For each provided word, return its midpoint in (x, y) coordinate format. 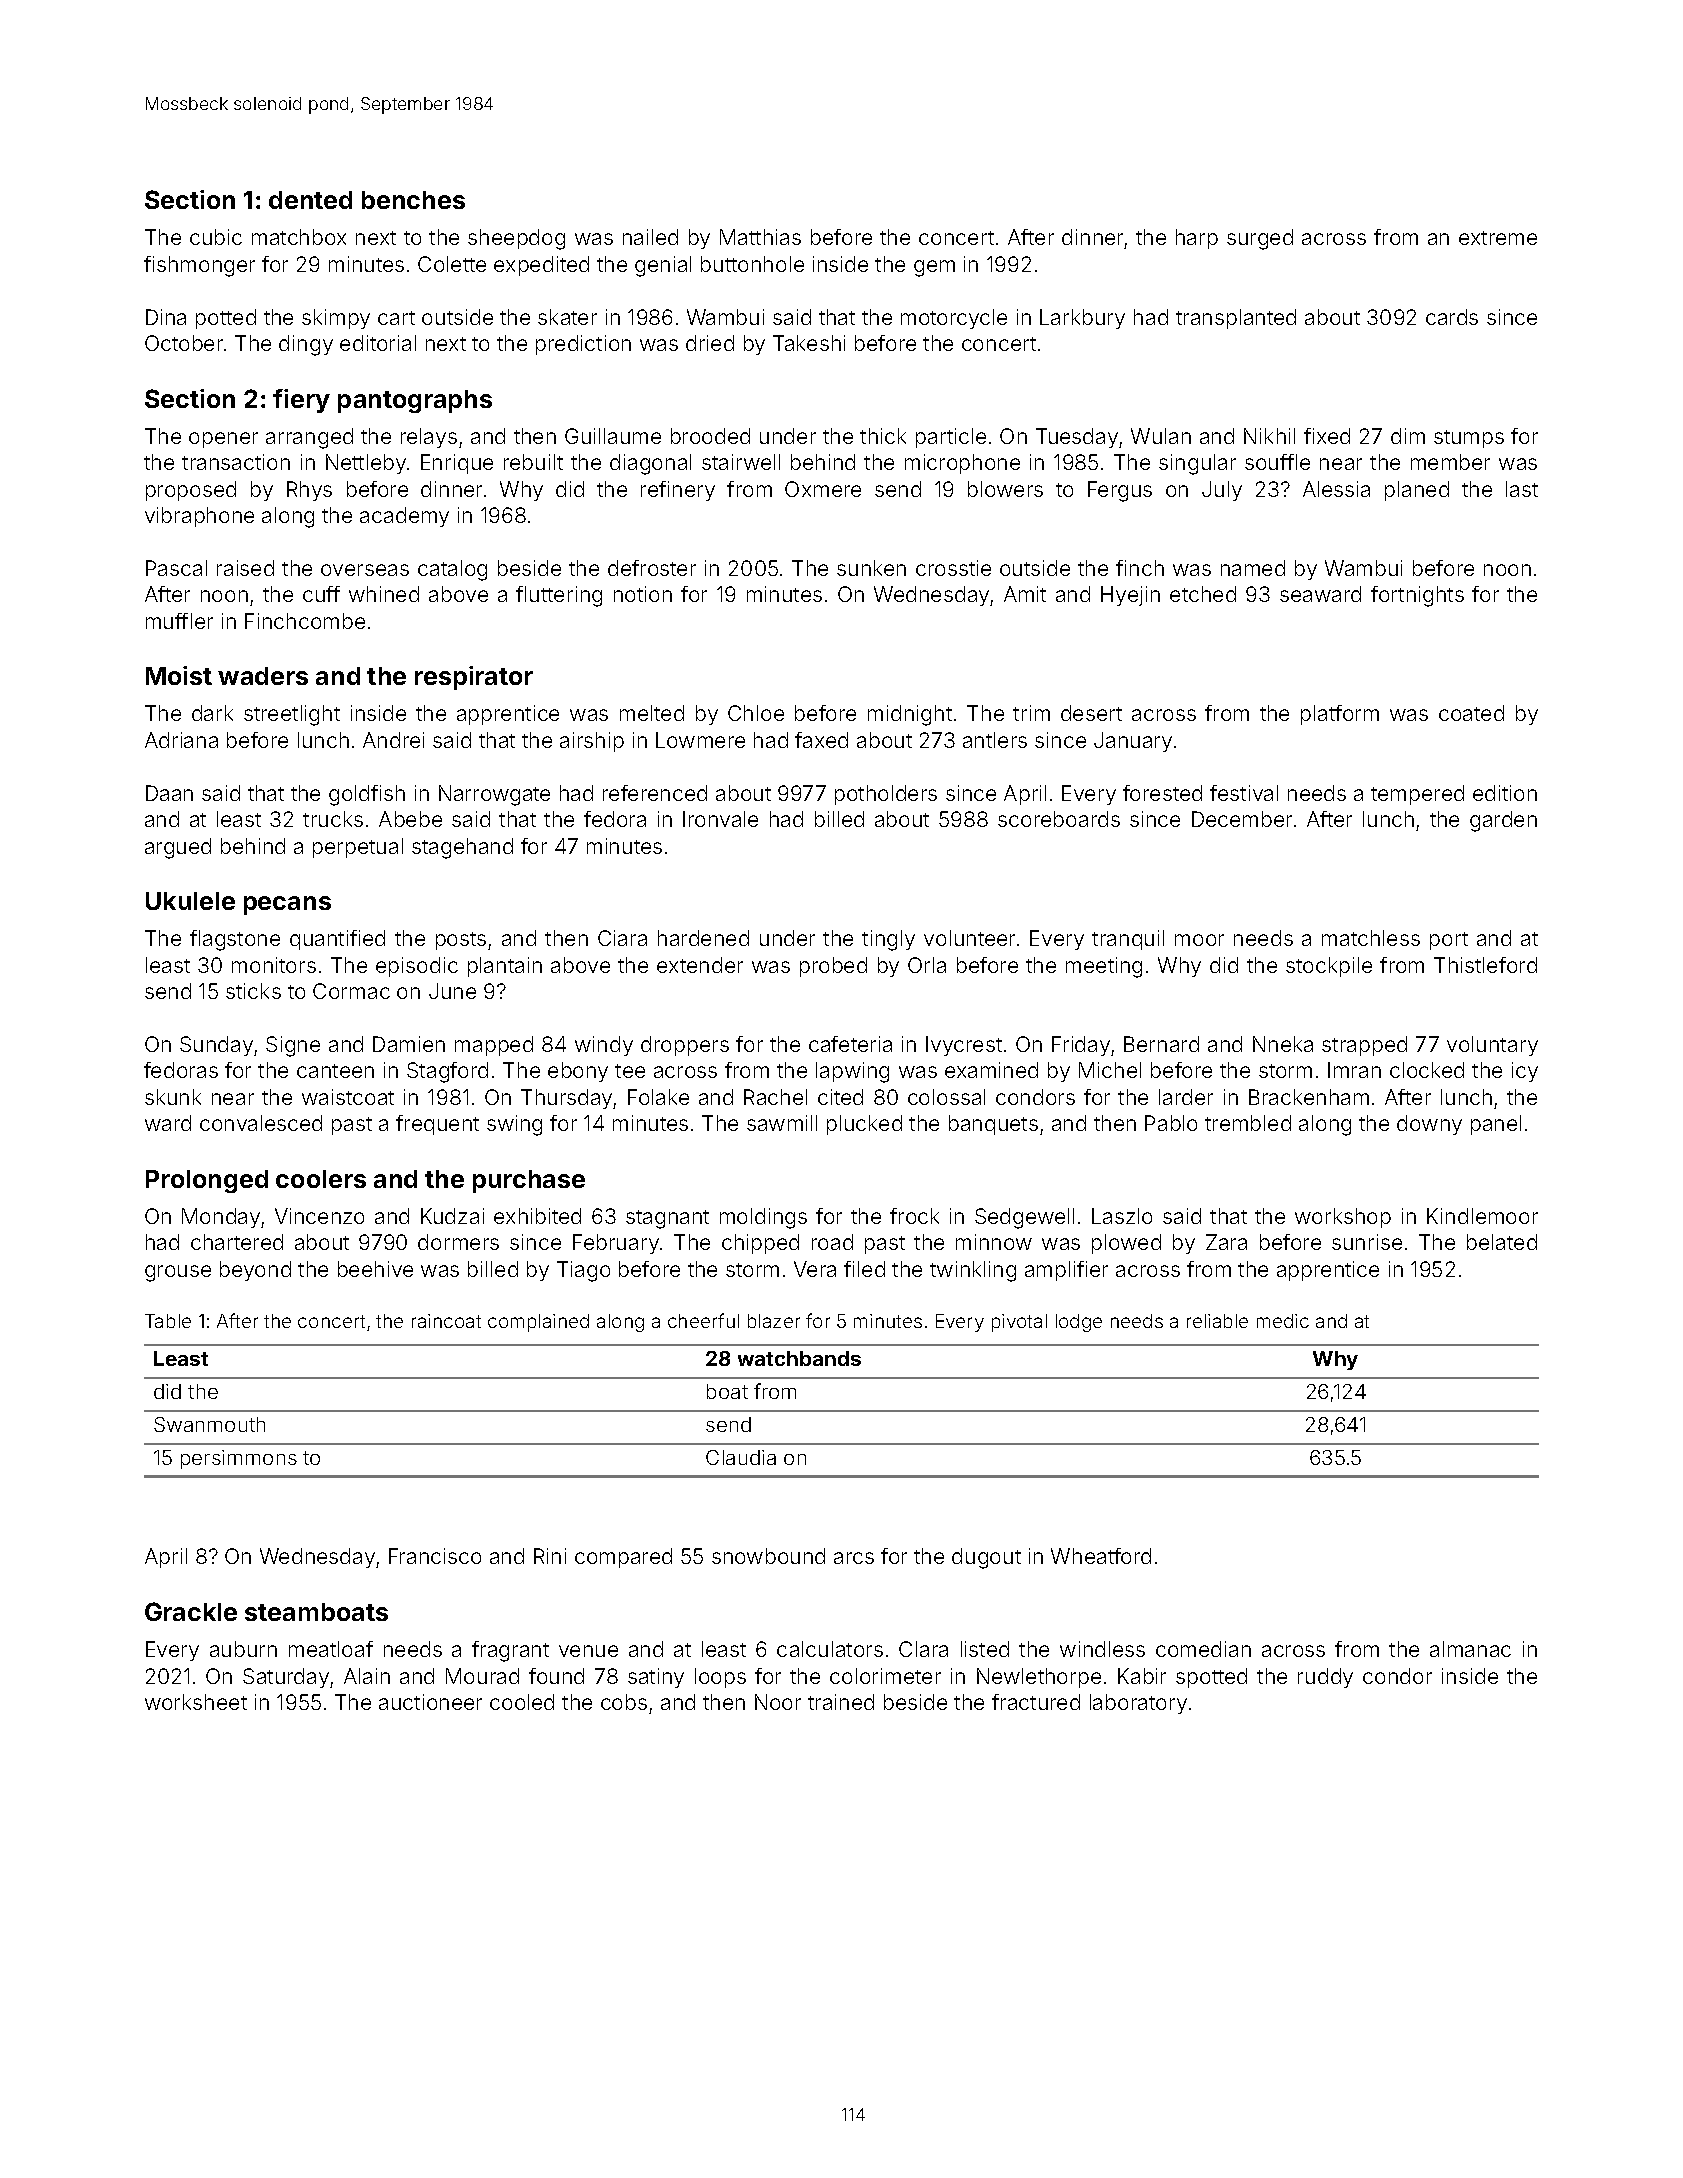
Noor (778, 1702)
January (1133, 742)
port (1449, 941)
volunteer (969, 938)
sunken (871, 568)
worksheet (196, 1702)
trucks (333, 819)
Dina (166, 317)
